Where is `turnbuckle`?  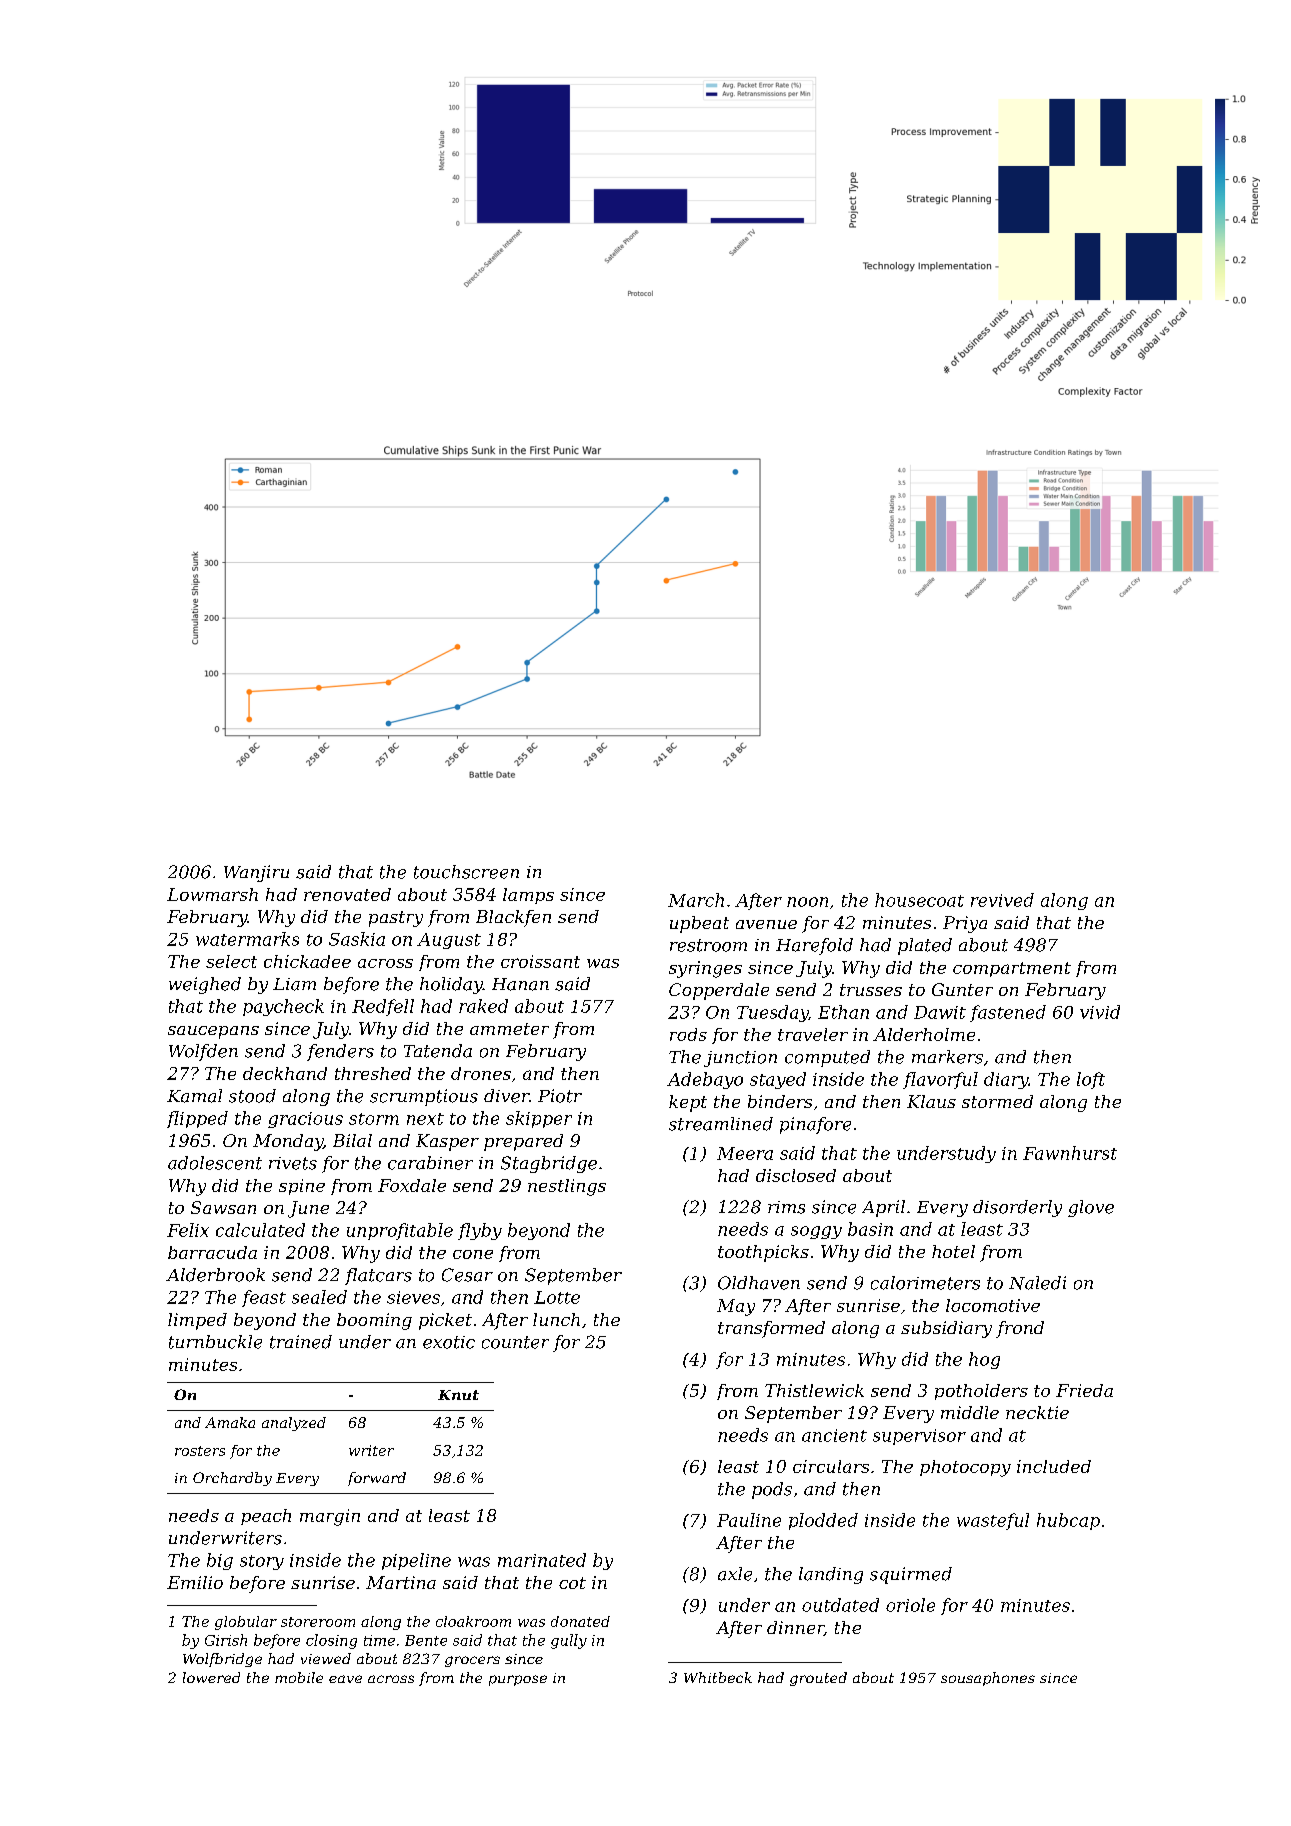 turnbuckle is located at coordinates (215, 1342).
